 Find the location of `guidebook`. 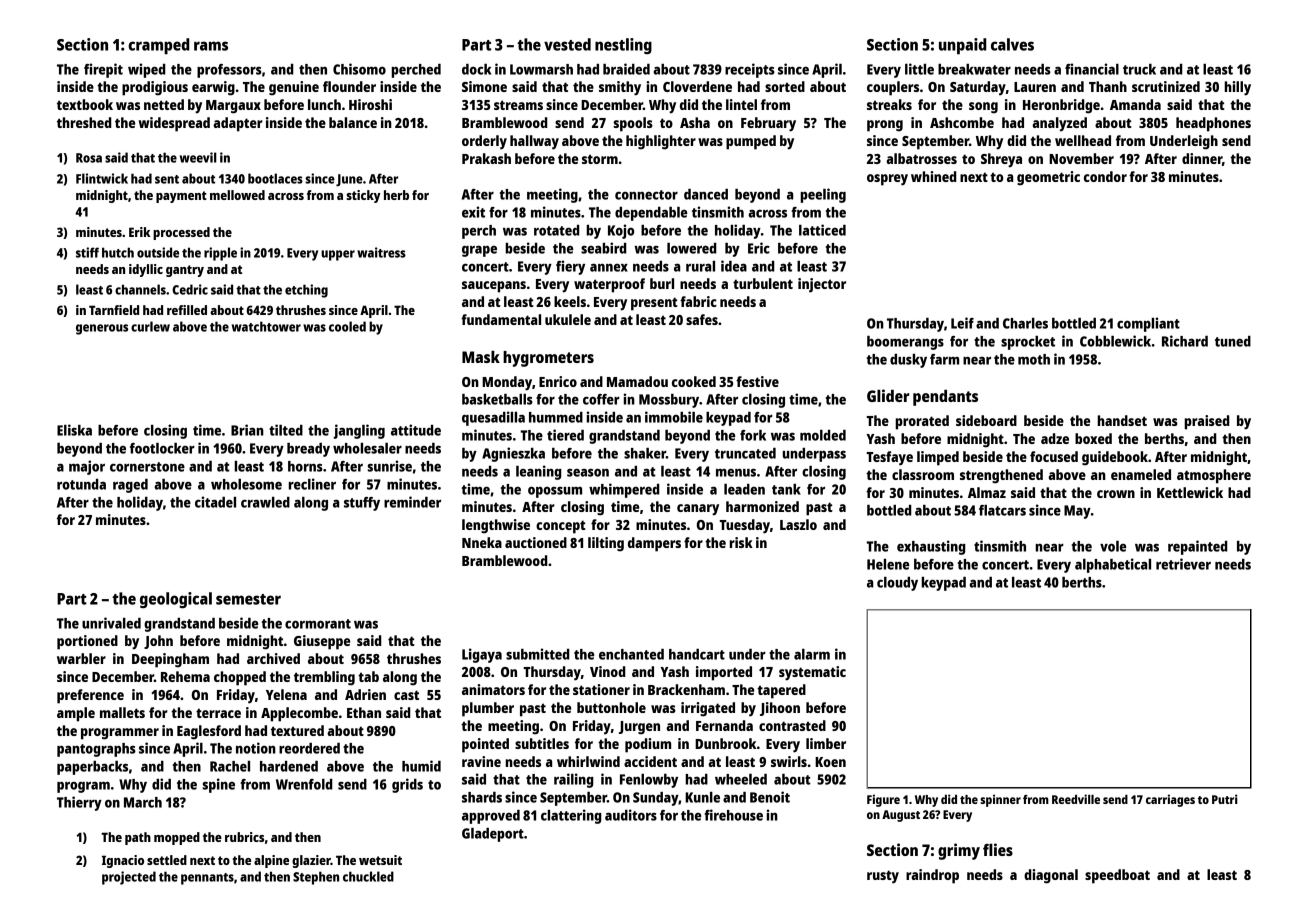

guidebook is located at coordinates (1115, 458).
